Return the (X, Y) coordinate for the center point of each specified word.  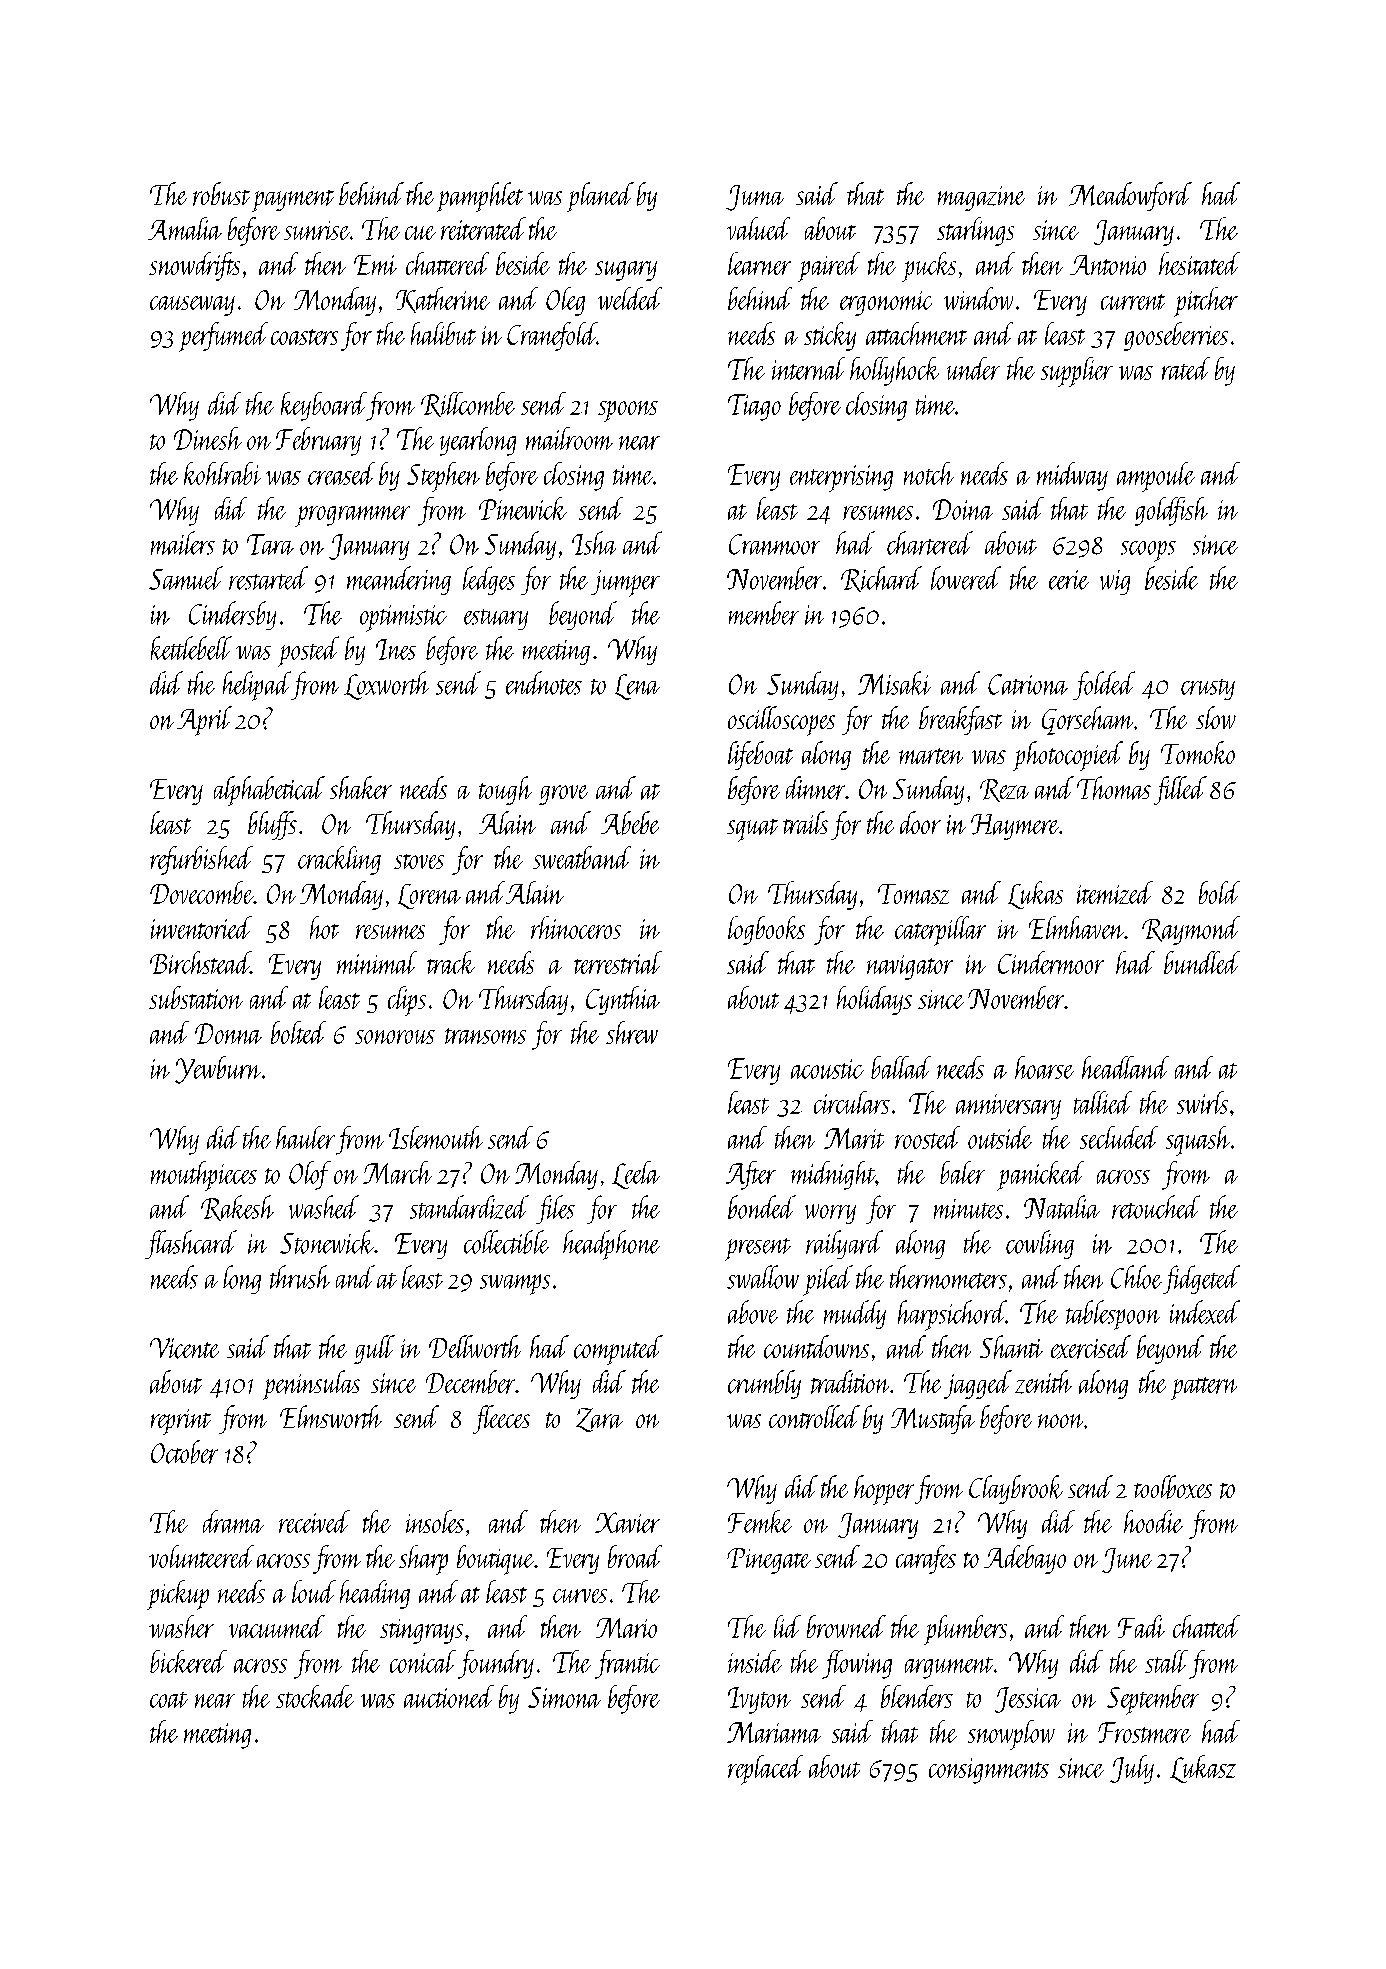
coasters (304, 337)
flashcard (191, 1244)
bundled (1202, 962)
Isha (594, 543)
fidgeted (1201, 1279)
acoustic (827, 1069)
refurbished (201, 860)
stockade (315, 1696)
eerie (1069, 580)
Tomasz (913, 894)
